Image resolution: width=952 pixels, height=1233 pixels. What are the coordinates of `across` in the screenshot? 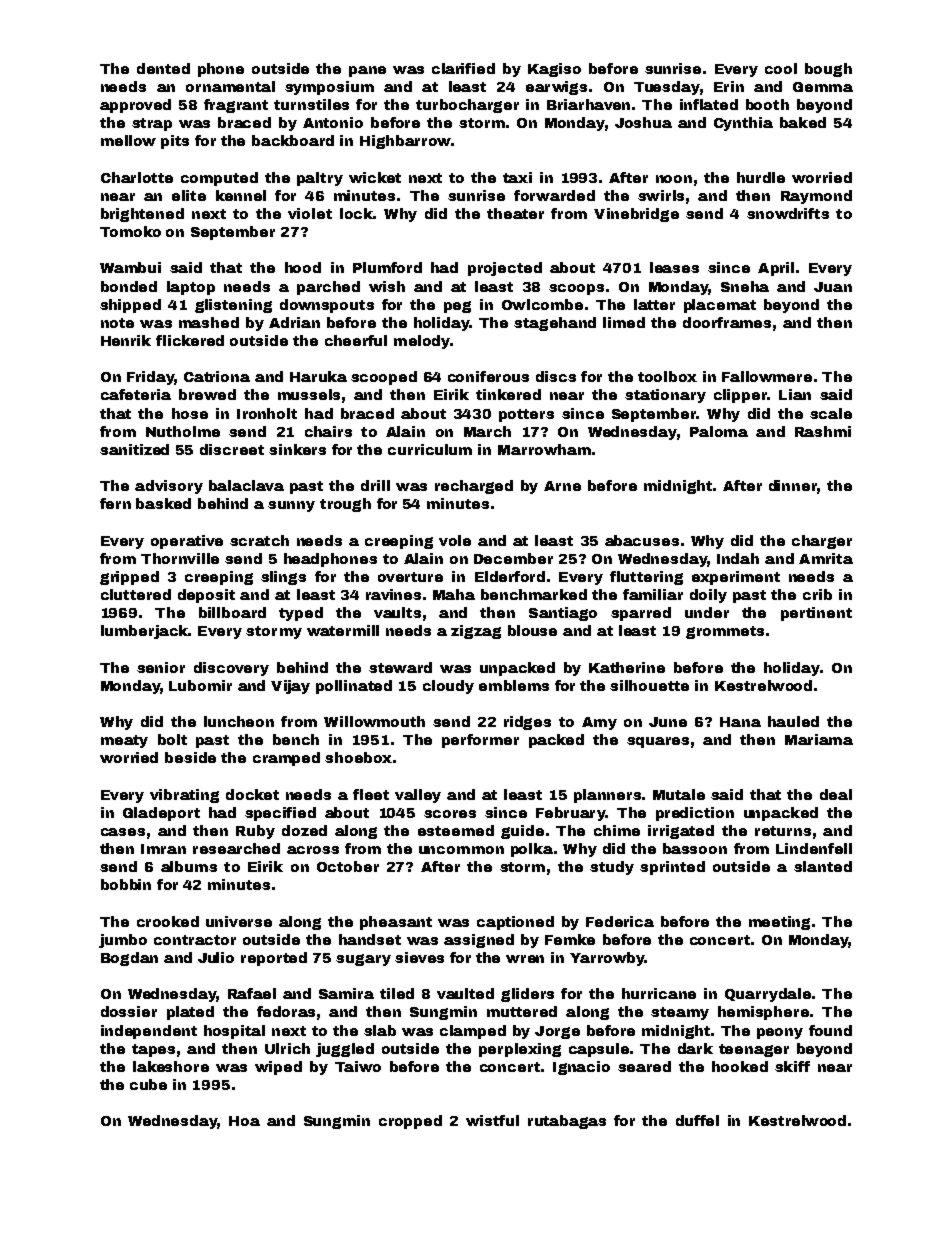 It's located at (313, 850).
